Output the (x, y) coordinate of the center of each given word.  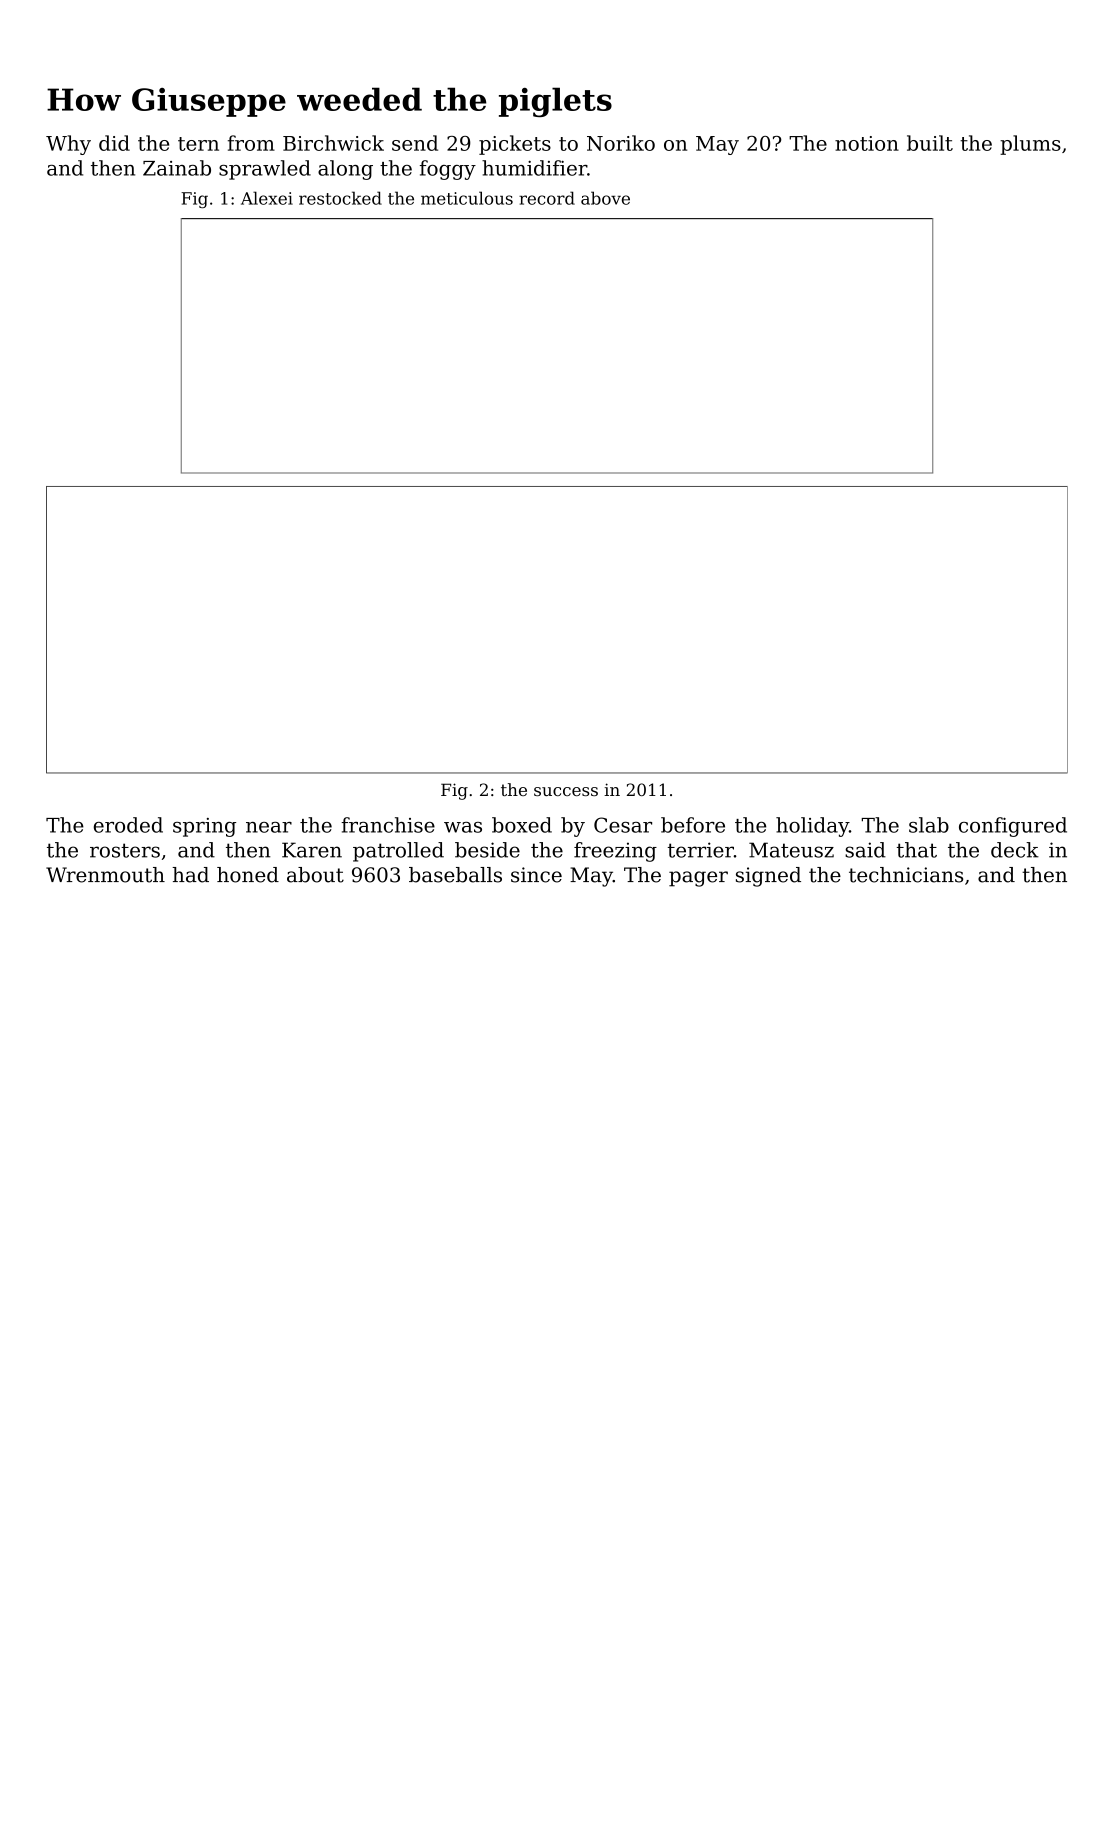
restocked (340, 198)
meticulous (467, 198)
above (605, 198)
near (269, 827)
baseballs (455, 875)
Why (68, 145)
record (547, 198)
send (415, 143)
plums (1030, 145)
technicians (906, 875)
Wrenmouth (105, 875)
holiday (812, 827)
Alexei (267, 198)
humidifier (534, 168)
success (566, 791)
